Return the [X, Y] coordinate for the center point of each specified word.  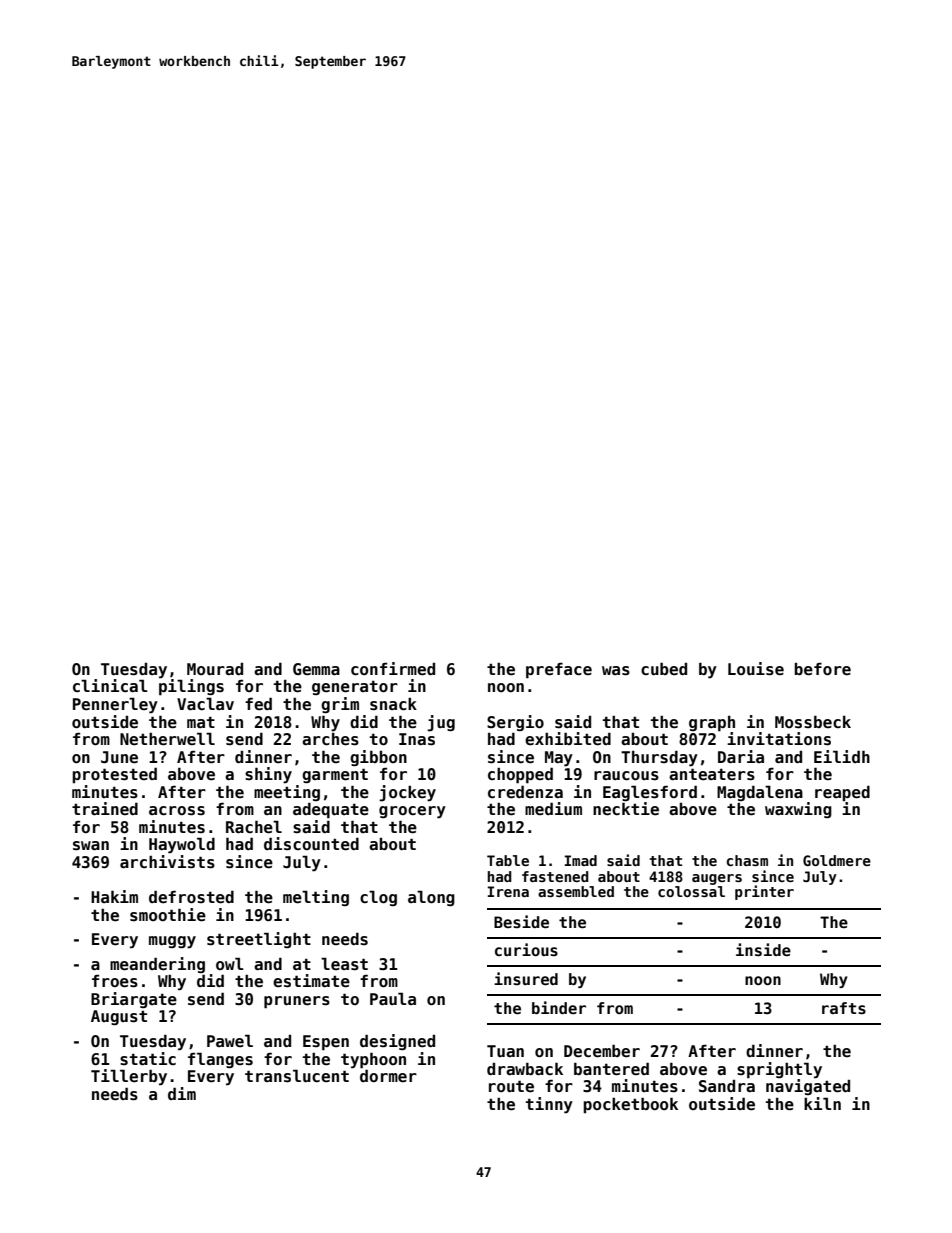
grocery [412, 812]
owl [230, 963]
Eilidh [842, 756]
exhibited [568, 739]
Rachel [254, 827]
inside [763, 949]
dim [182, 1093]
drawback [525, 1069]
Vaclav [205, 703]
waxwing [798, 810]
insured [526, 978]
